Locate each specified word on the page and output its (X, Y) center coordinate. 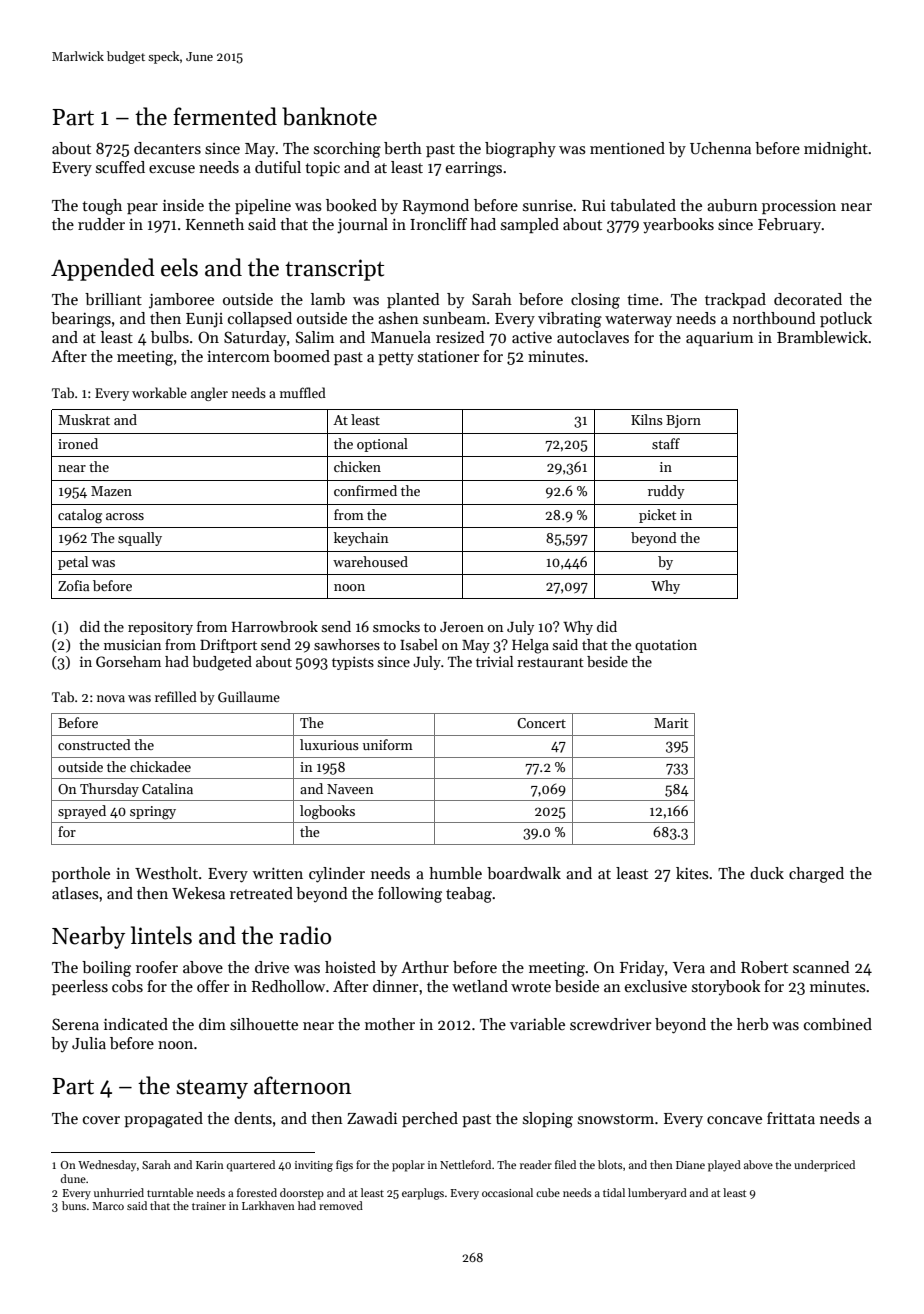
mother (390, 1024)
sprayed (82, 812)
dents (253, 1118)
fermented (225, 116)
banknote (329, 116)
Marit (671, 723)
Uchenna (720, 148)
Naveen (350, 789)
